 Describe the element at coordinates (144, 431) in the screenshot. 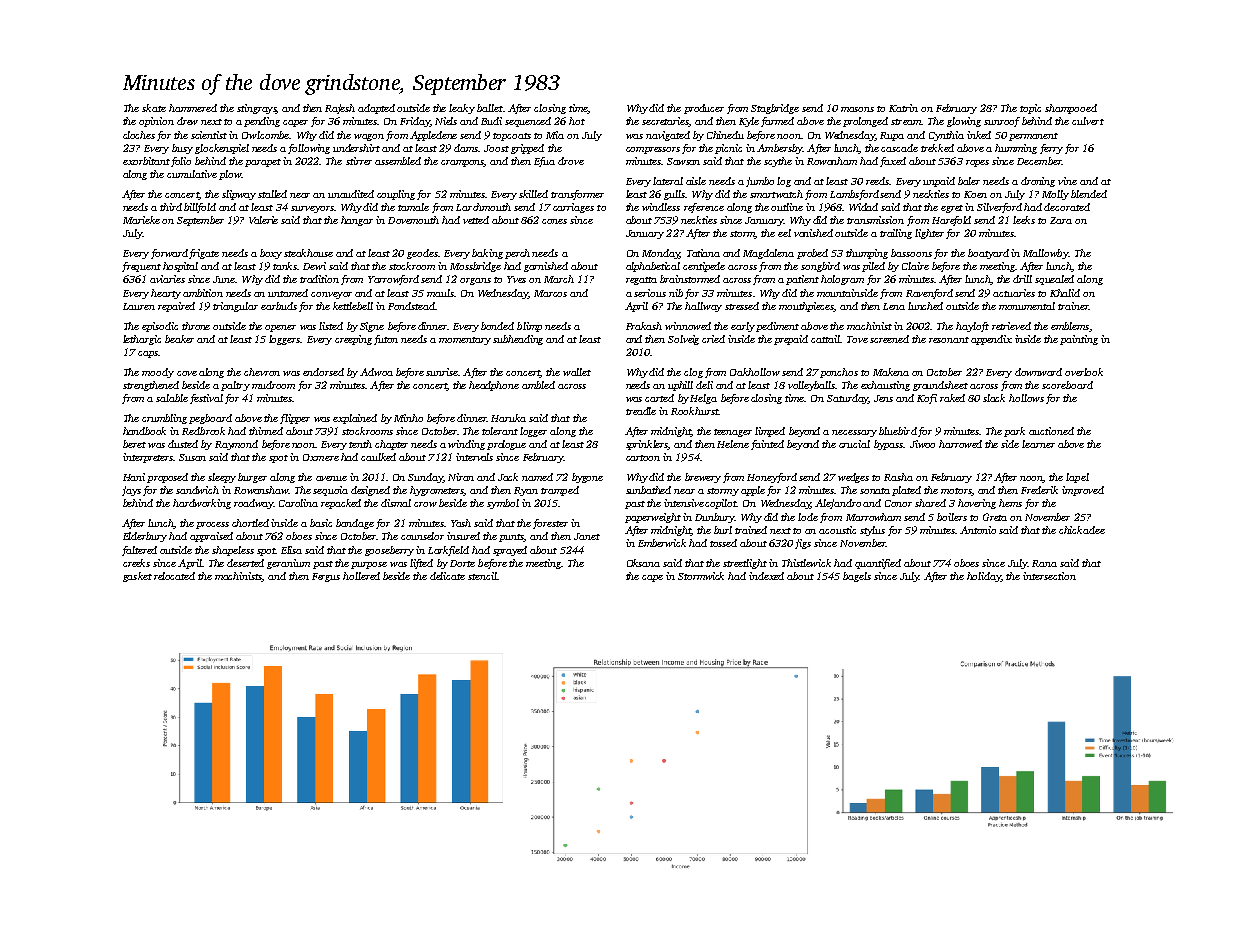

I see `handbook` at that location.
